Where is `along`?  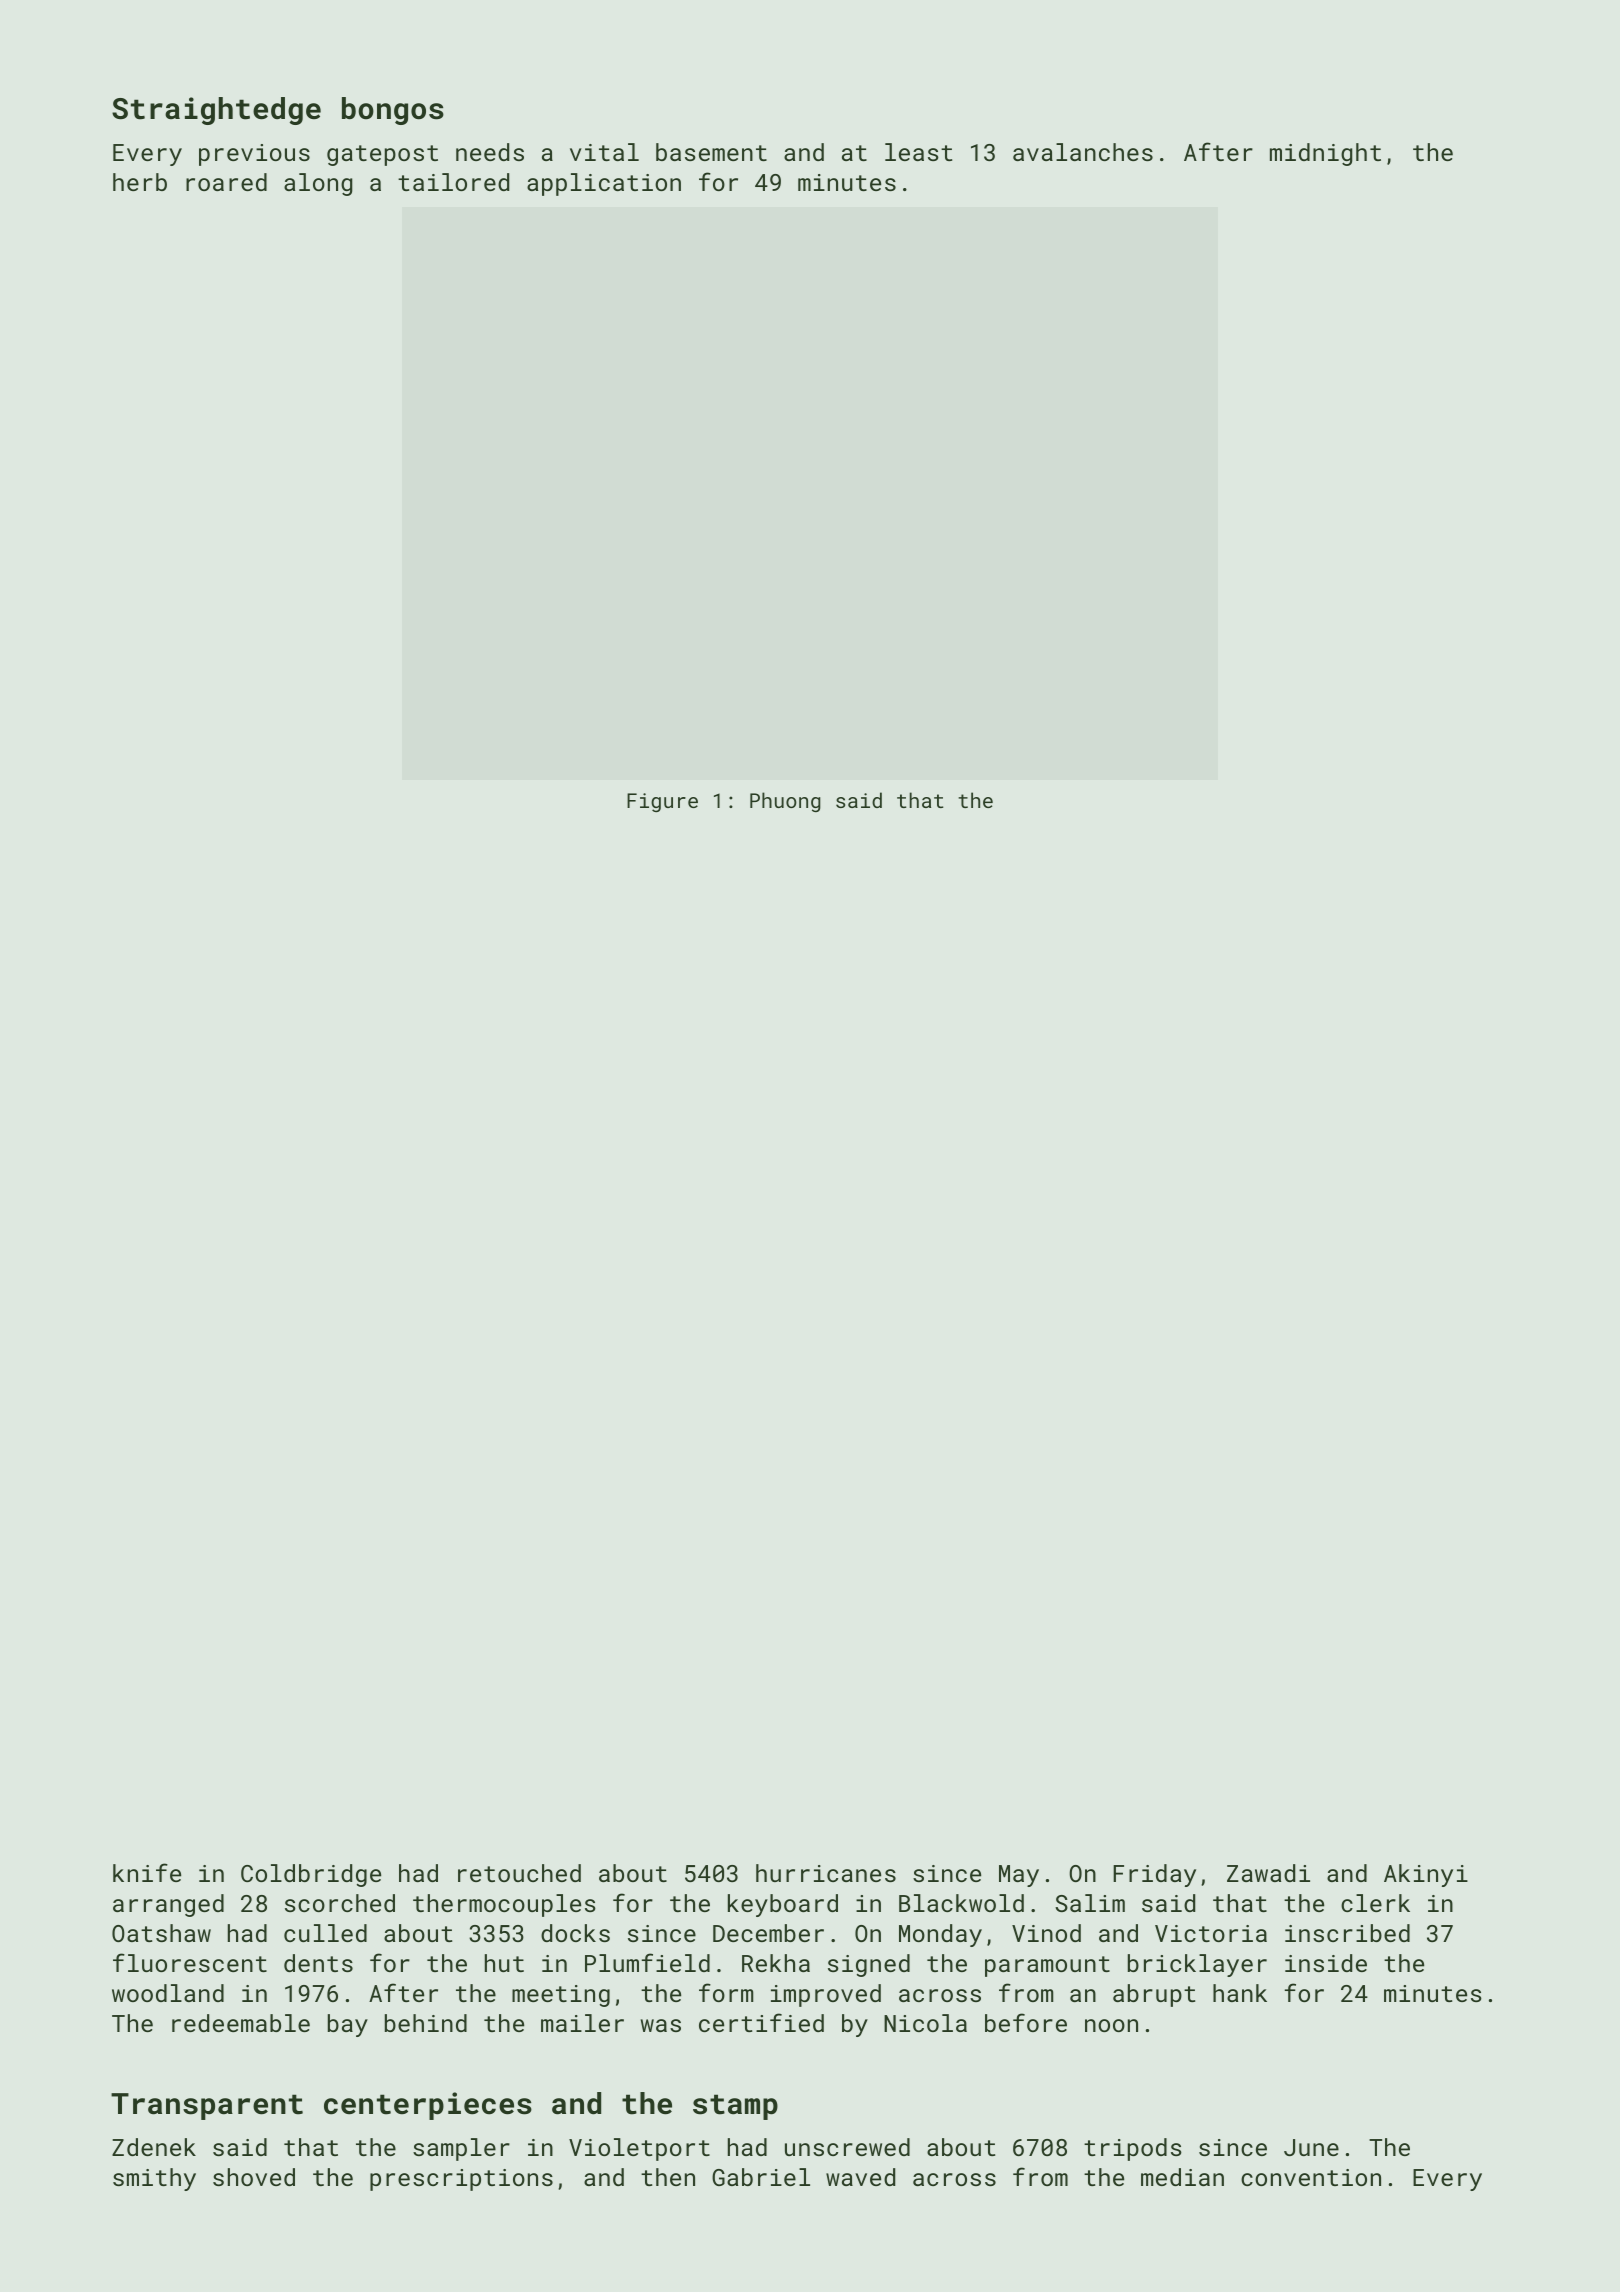
along is located at coordinates (318, 184).
